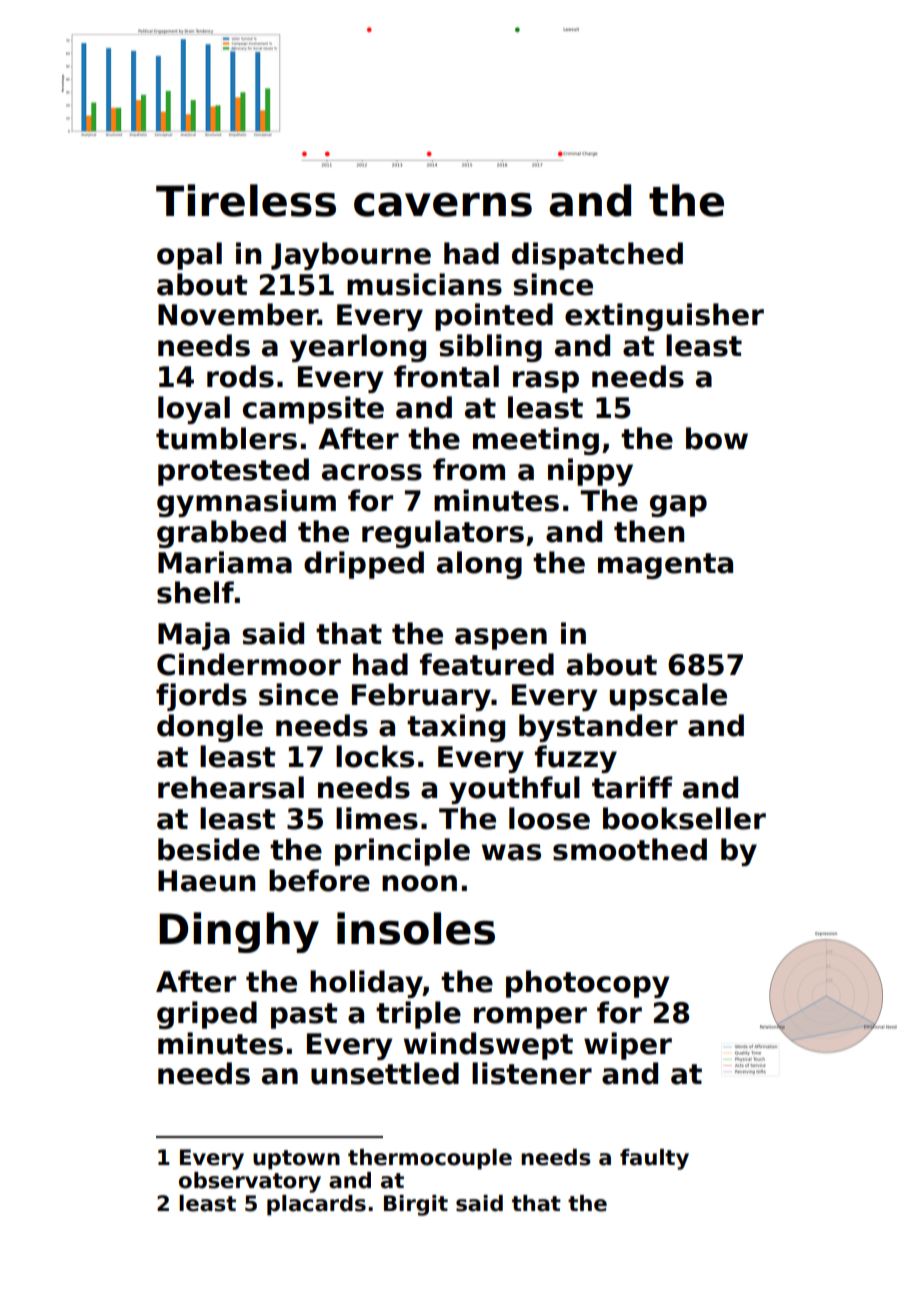 The height and width of the screenshot is (1311, 924). Describe the element at coordinates (664, 317) in the screenshot. I see `extinguisher` at that location.
